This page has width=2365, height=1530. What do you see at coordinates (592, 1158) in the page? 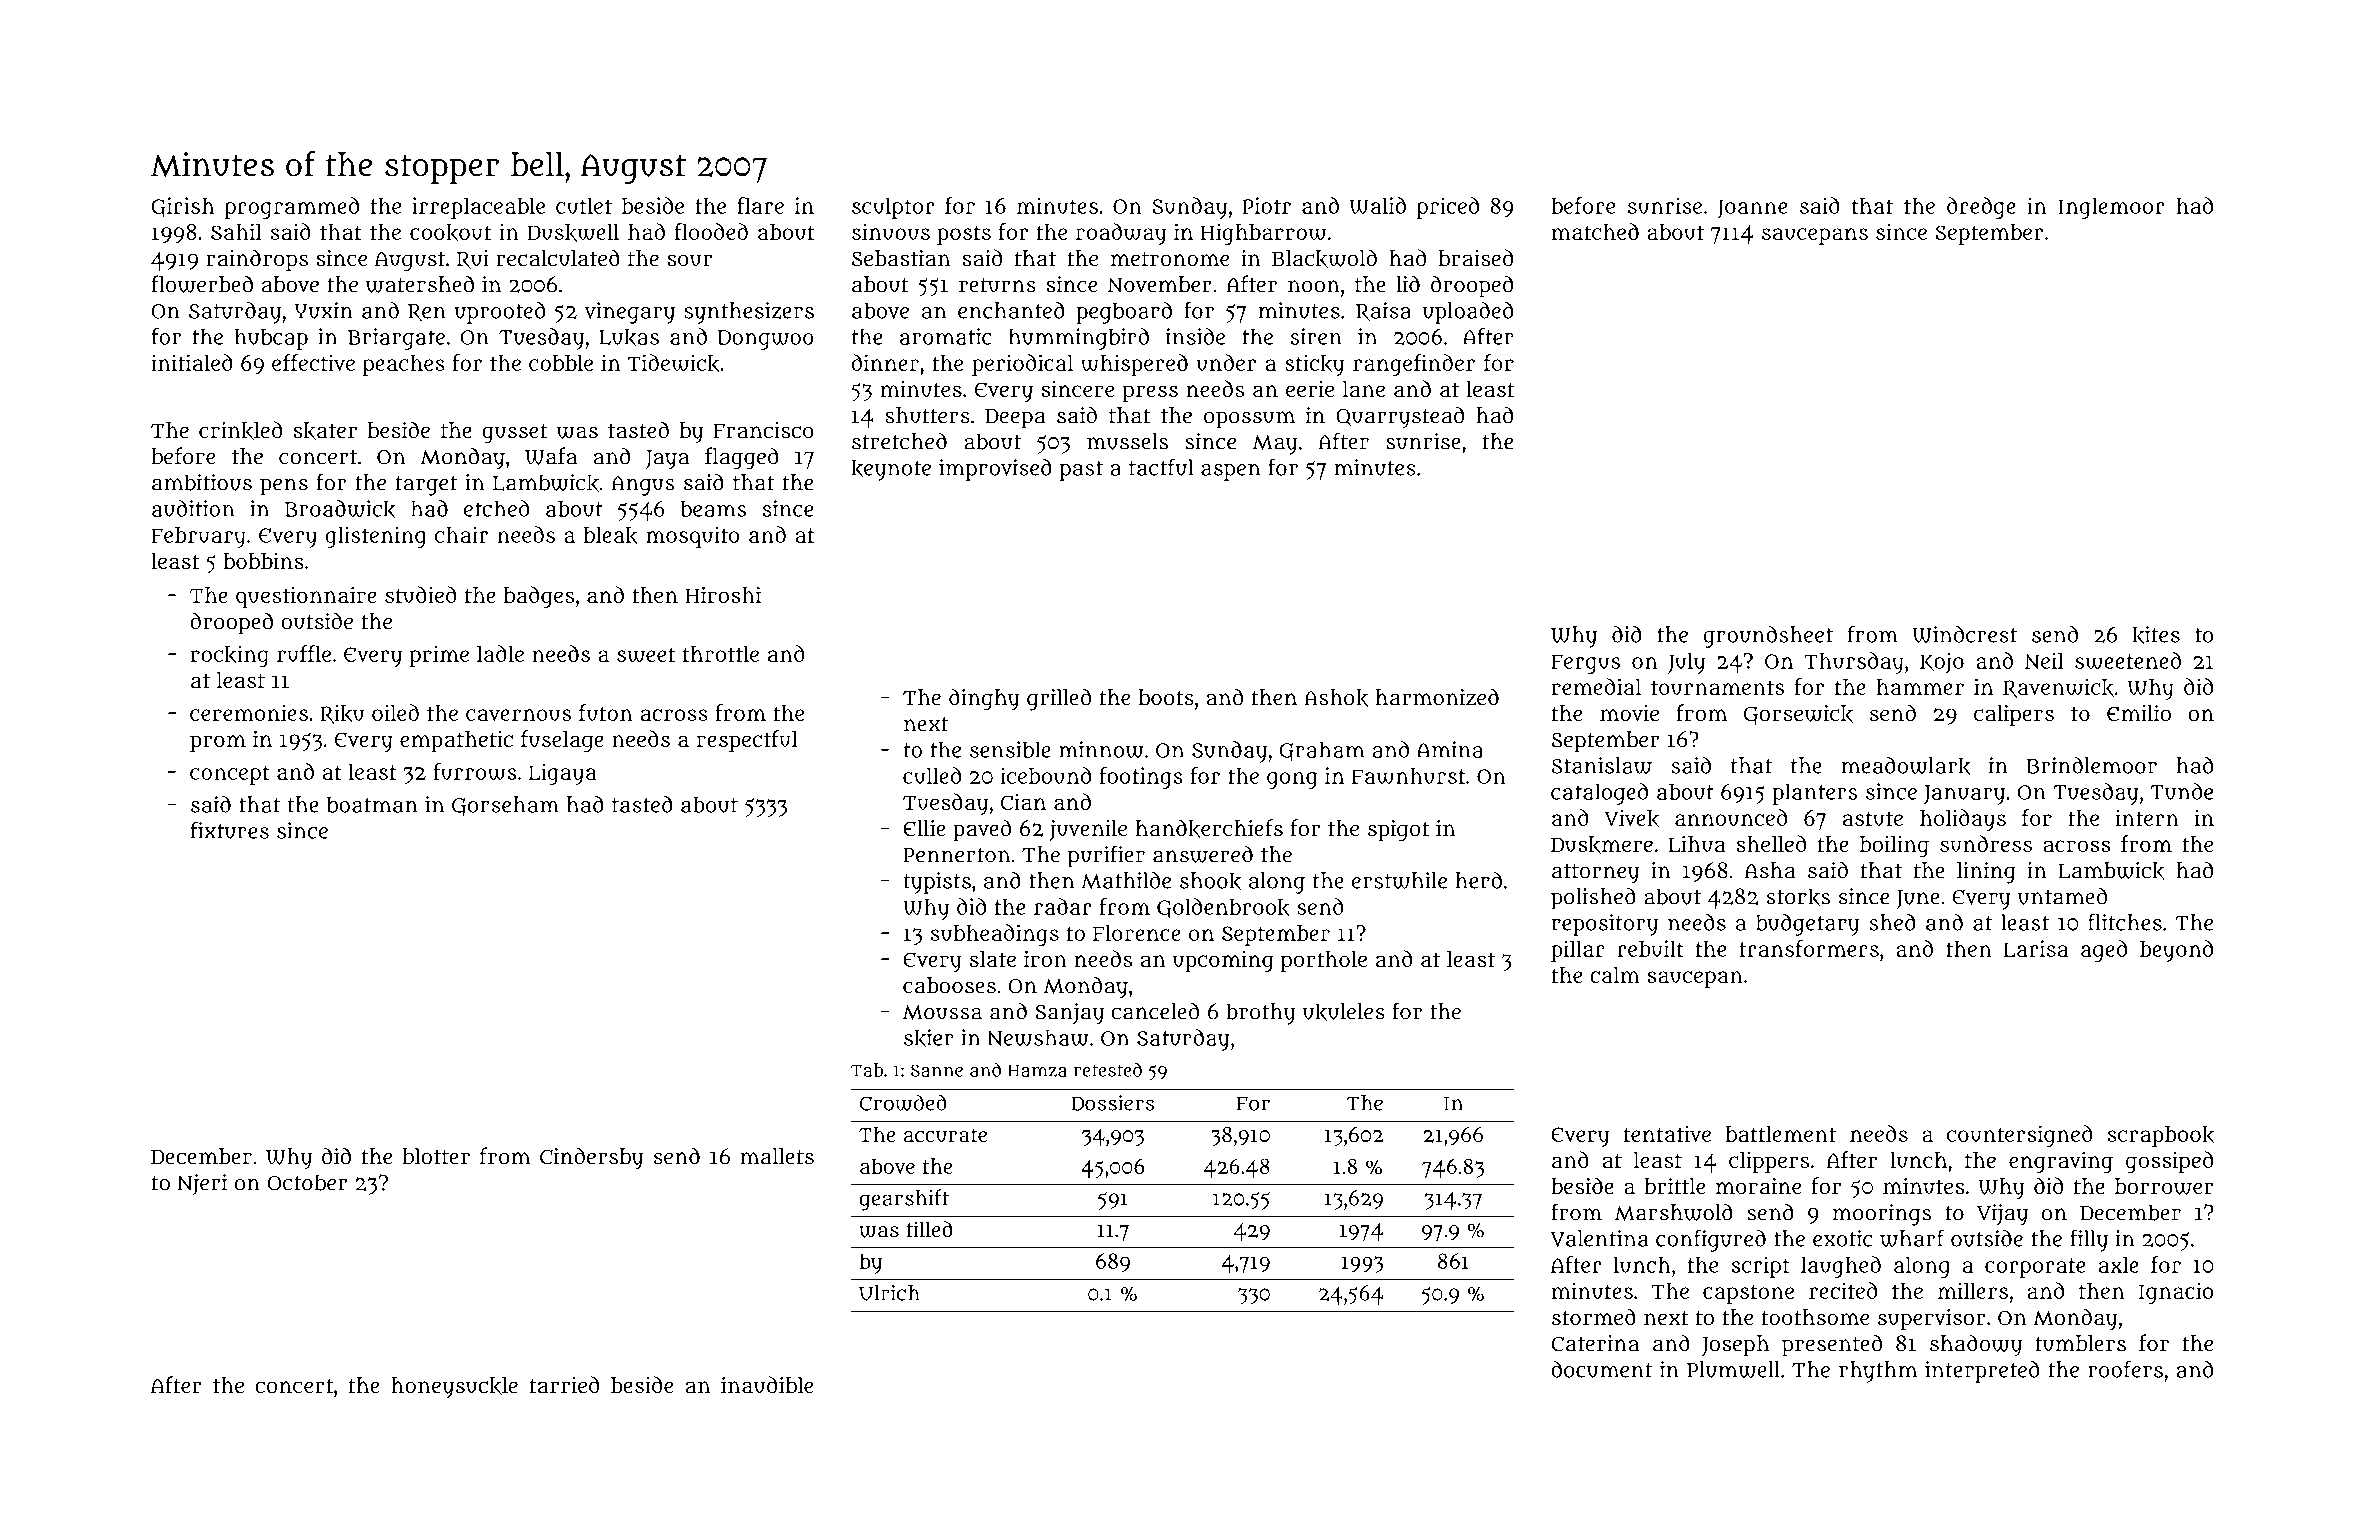
I see `Cindersby` at bounding box center [592, 1158].
